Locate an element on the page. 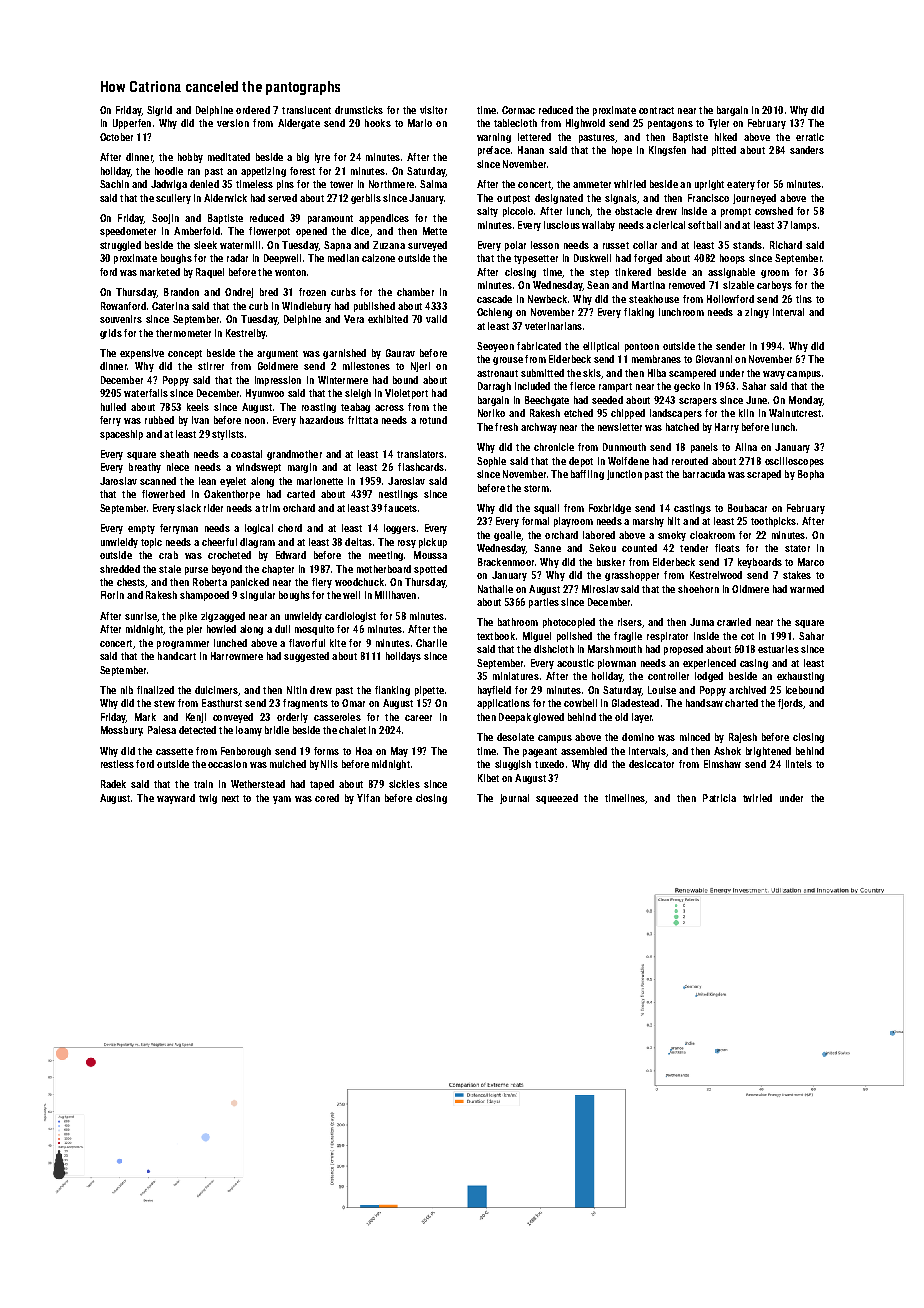 The image size is (924, 1308). storm is located at coordinates (536, 488).
